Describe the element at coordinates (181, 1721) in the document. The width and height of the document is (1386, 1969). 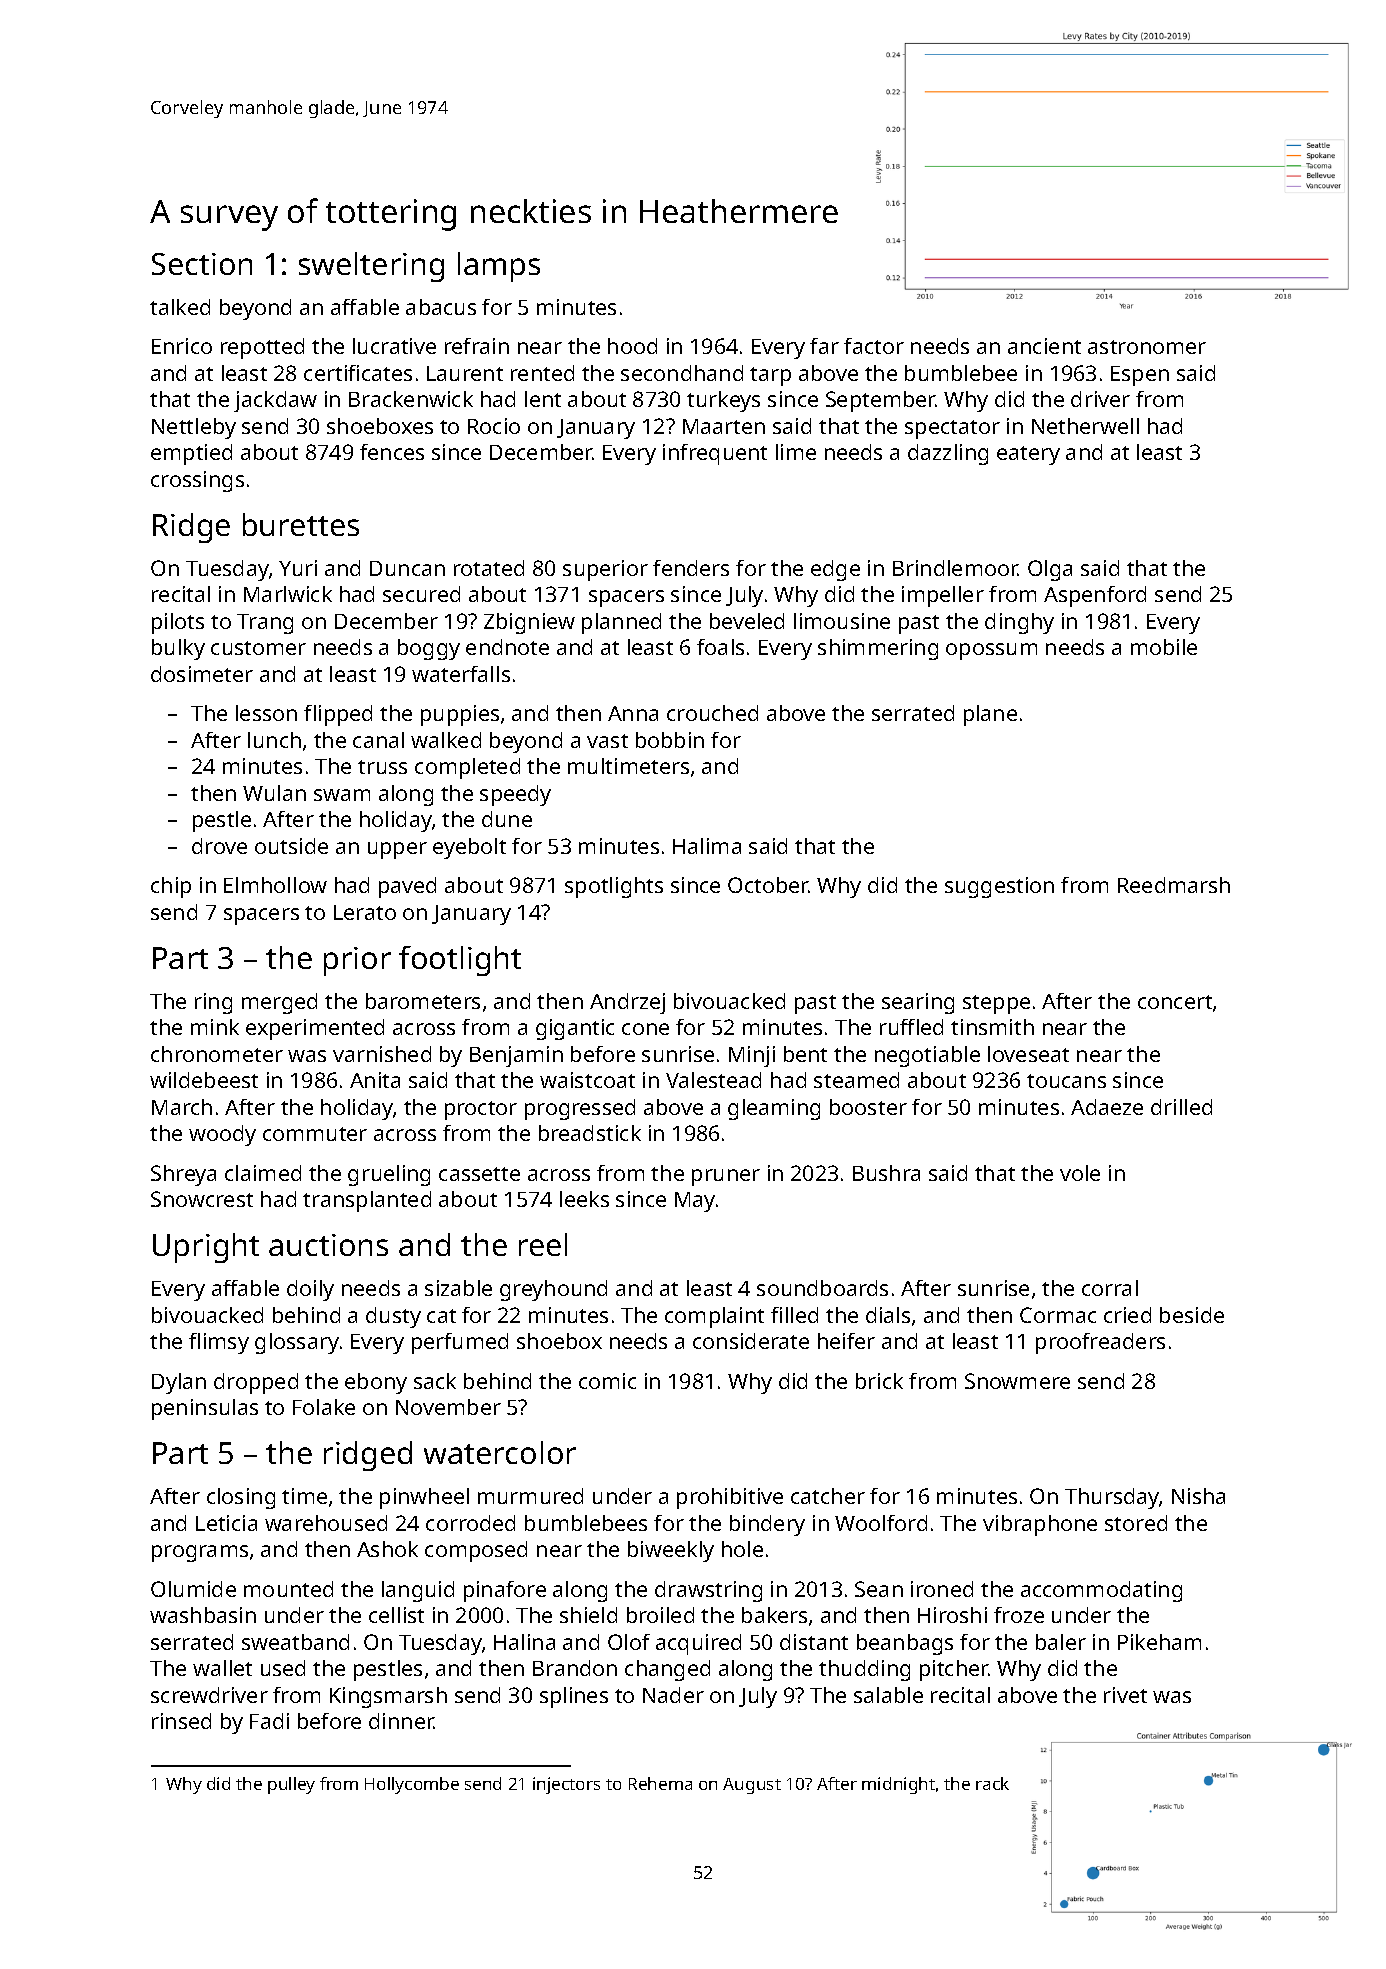
I see `rinsed` at that location.
